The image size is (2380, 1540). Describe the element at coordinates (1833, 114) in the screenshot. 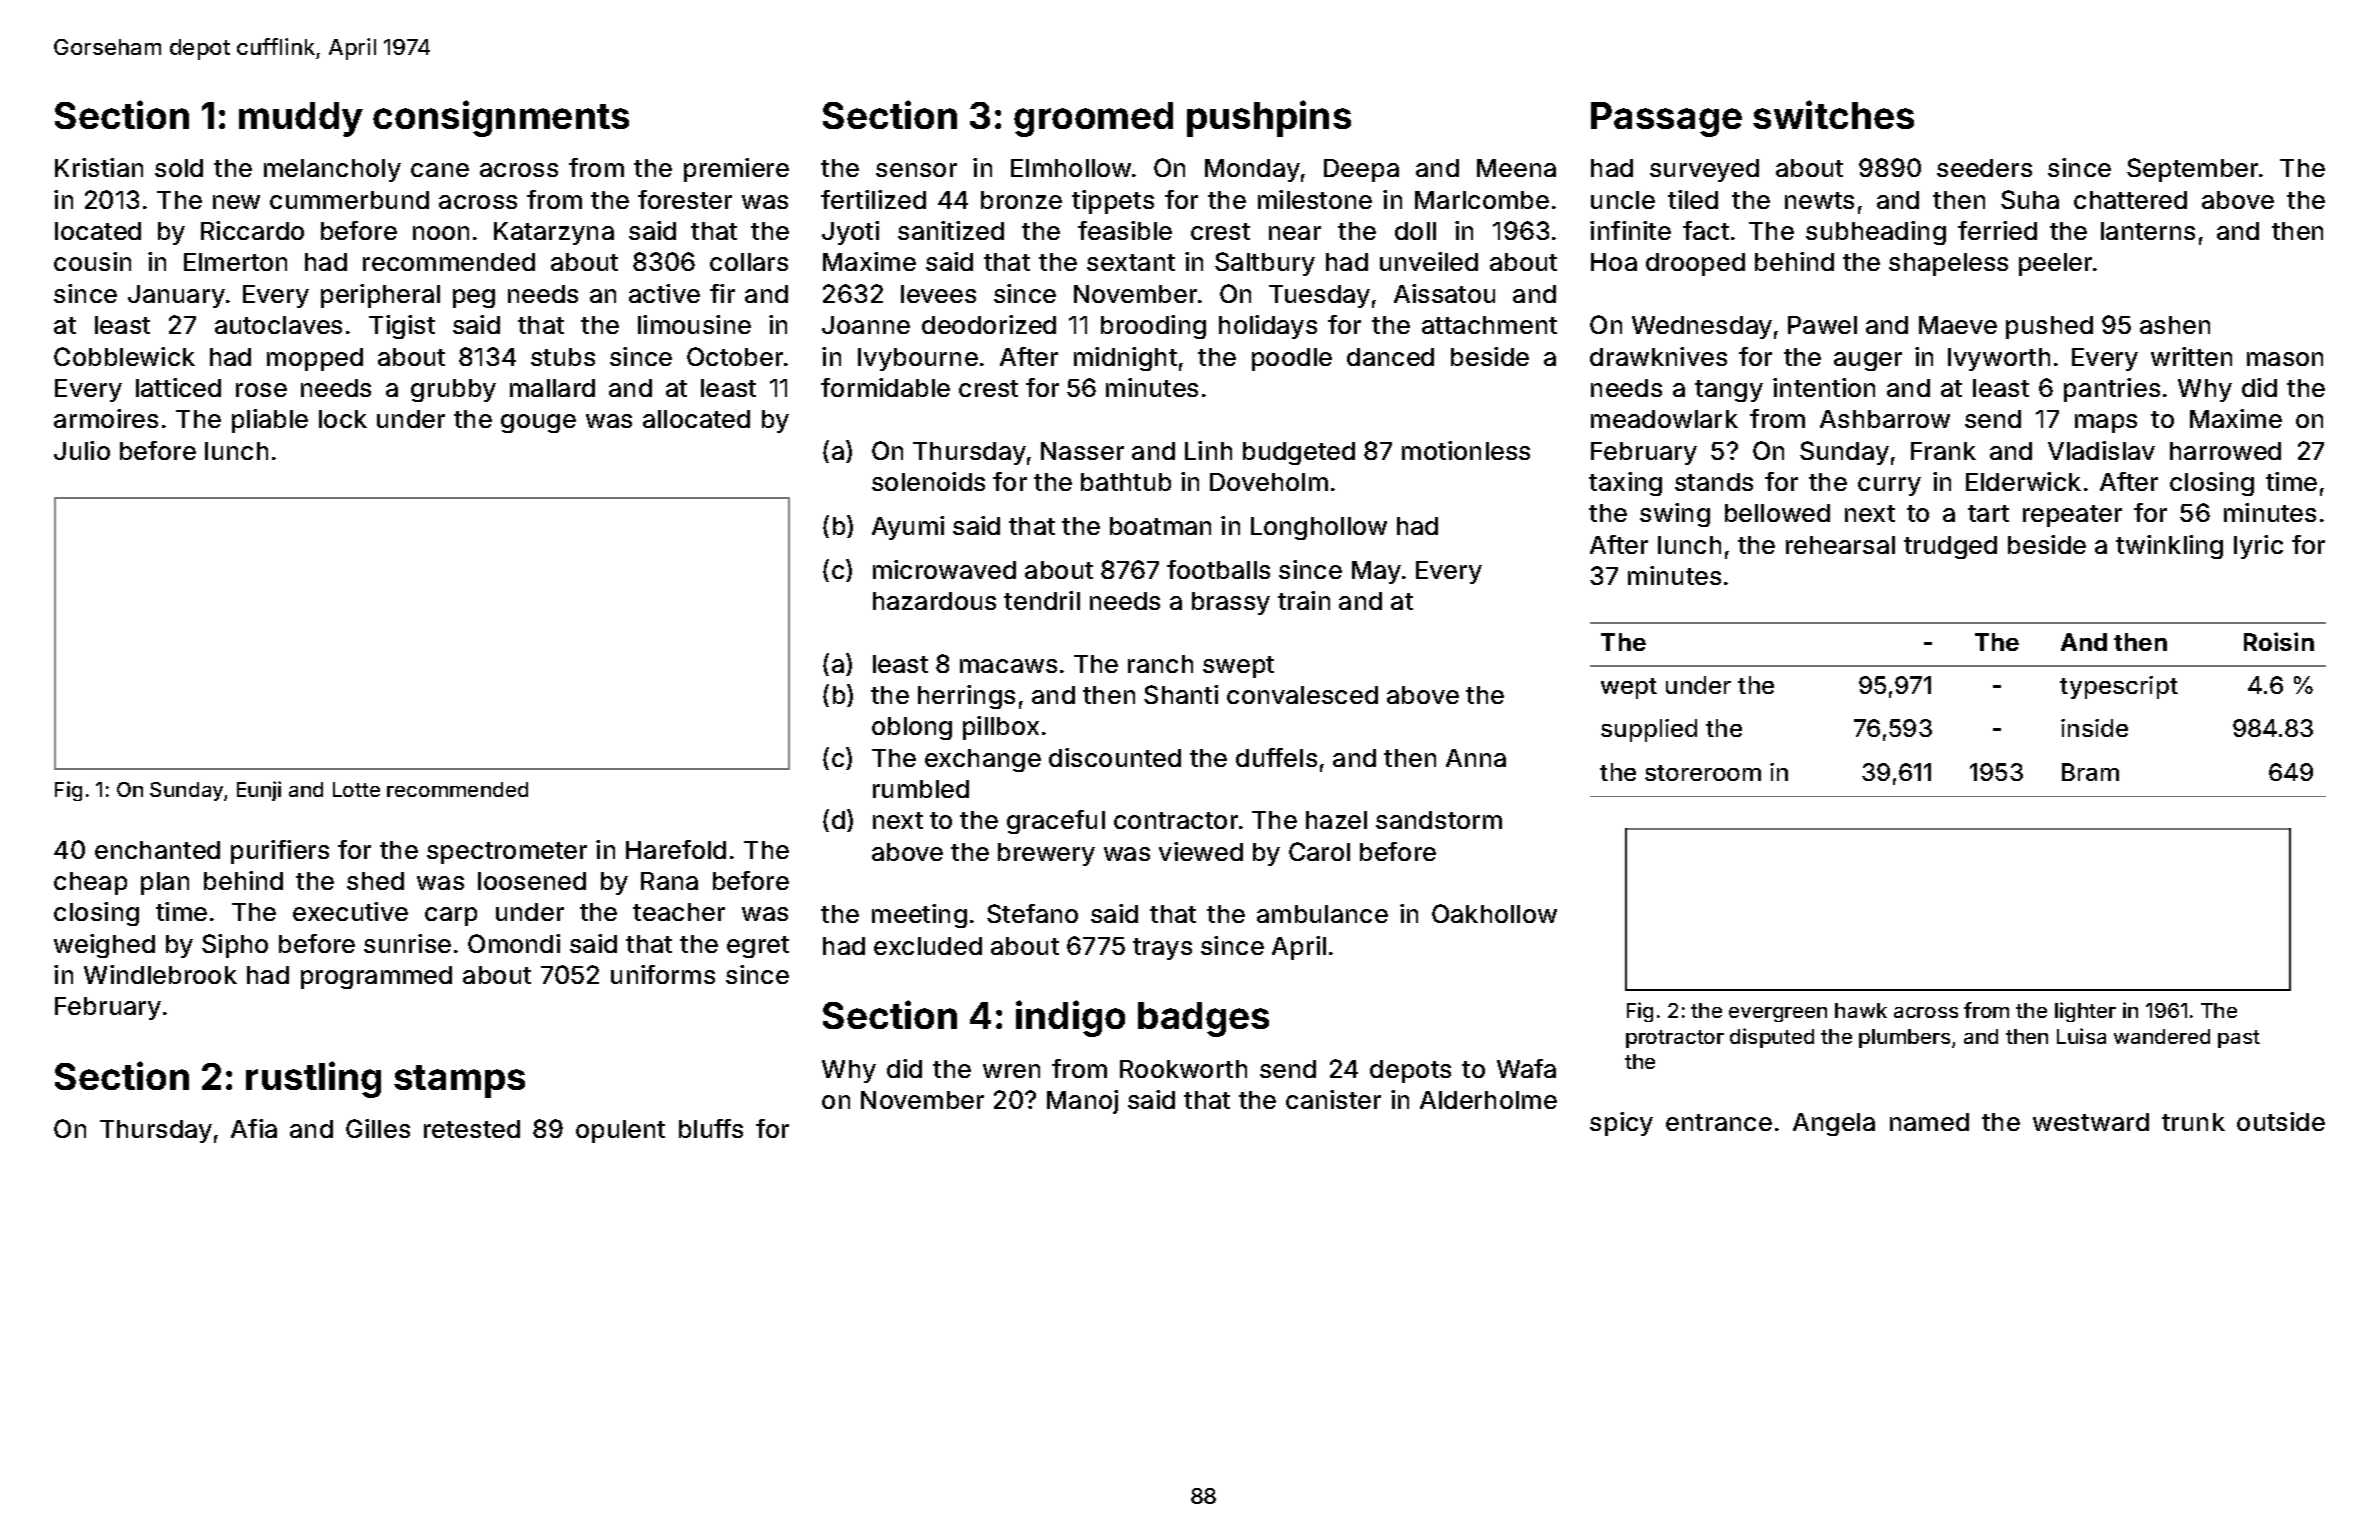

I see `switches` at that location.
